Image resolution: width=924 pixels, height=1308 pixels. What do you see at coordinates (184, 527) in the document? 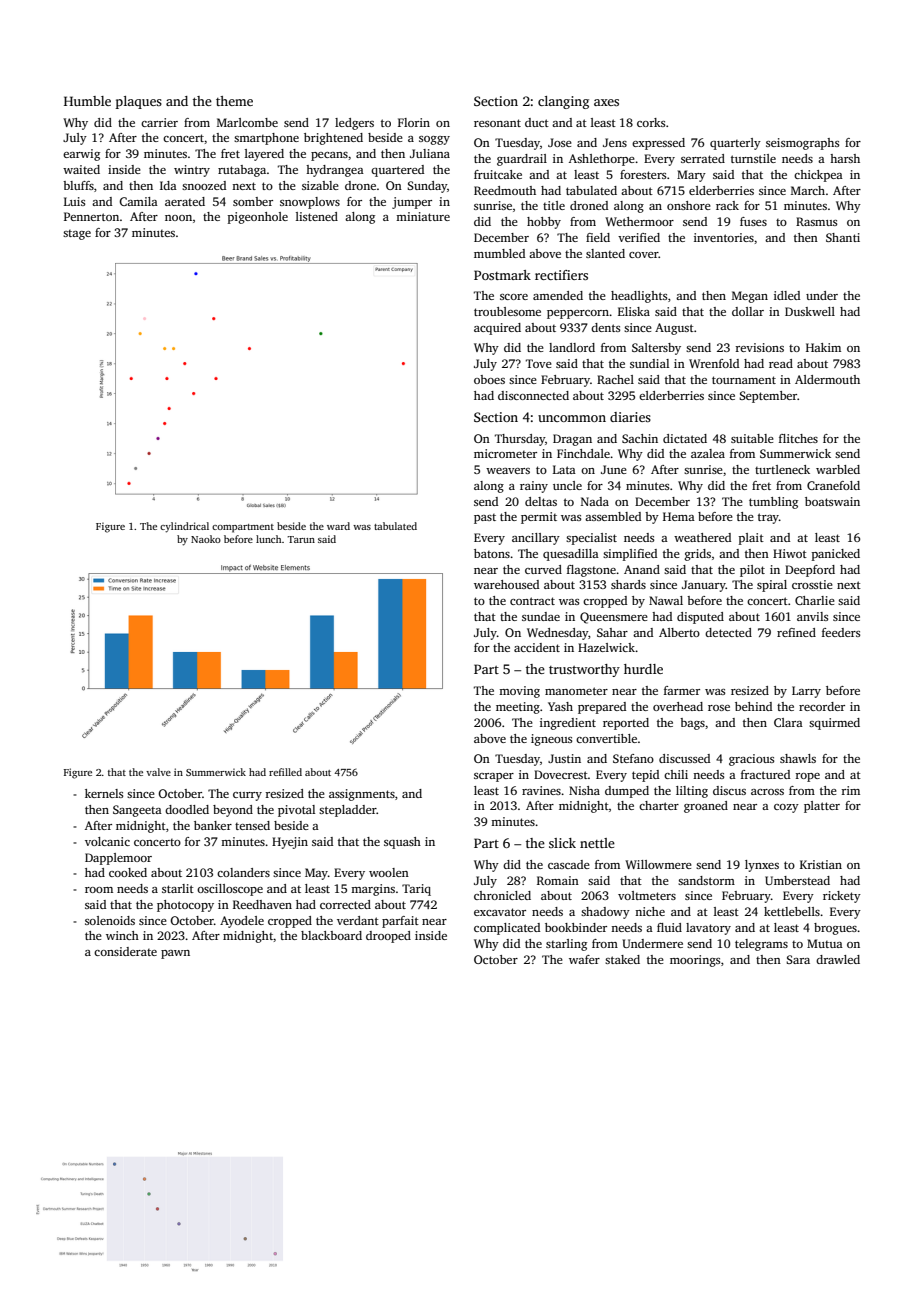
I see `cylindrical` at bounding box center [184, 527].
